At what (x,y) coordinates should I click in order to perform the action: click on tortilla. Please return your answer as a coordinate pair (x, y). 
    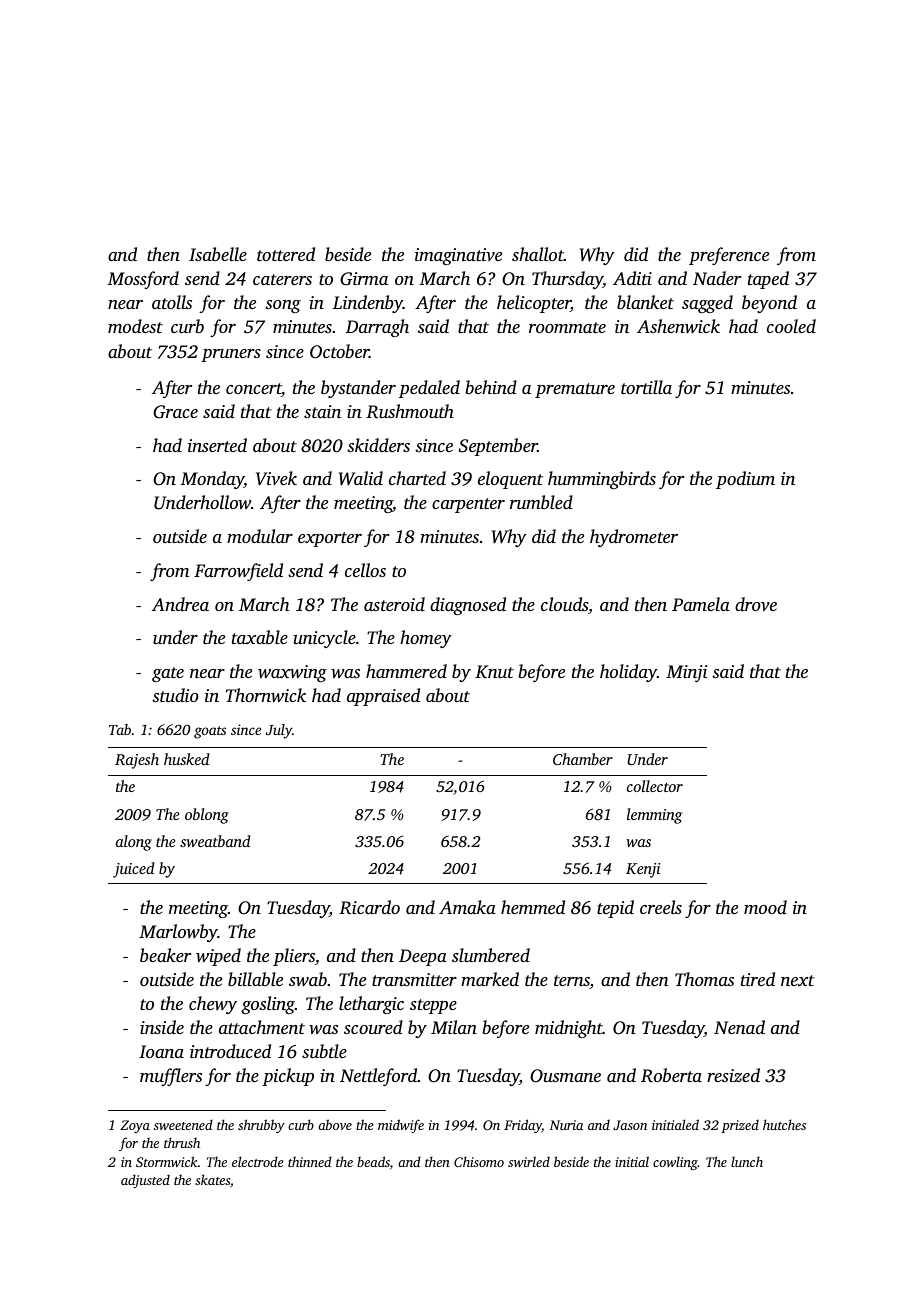
    Looking at the image, I should click on (646, 387).
